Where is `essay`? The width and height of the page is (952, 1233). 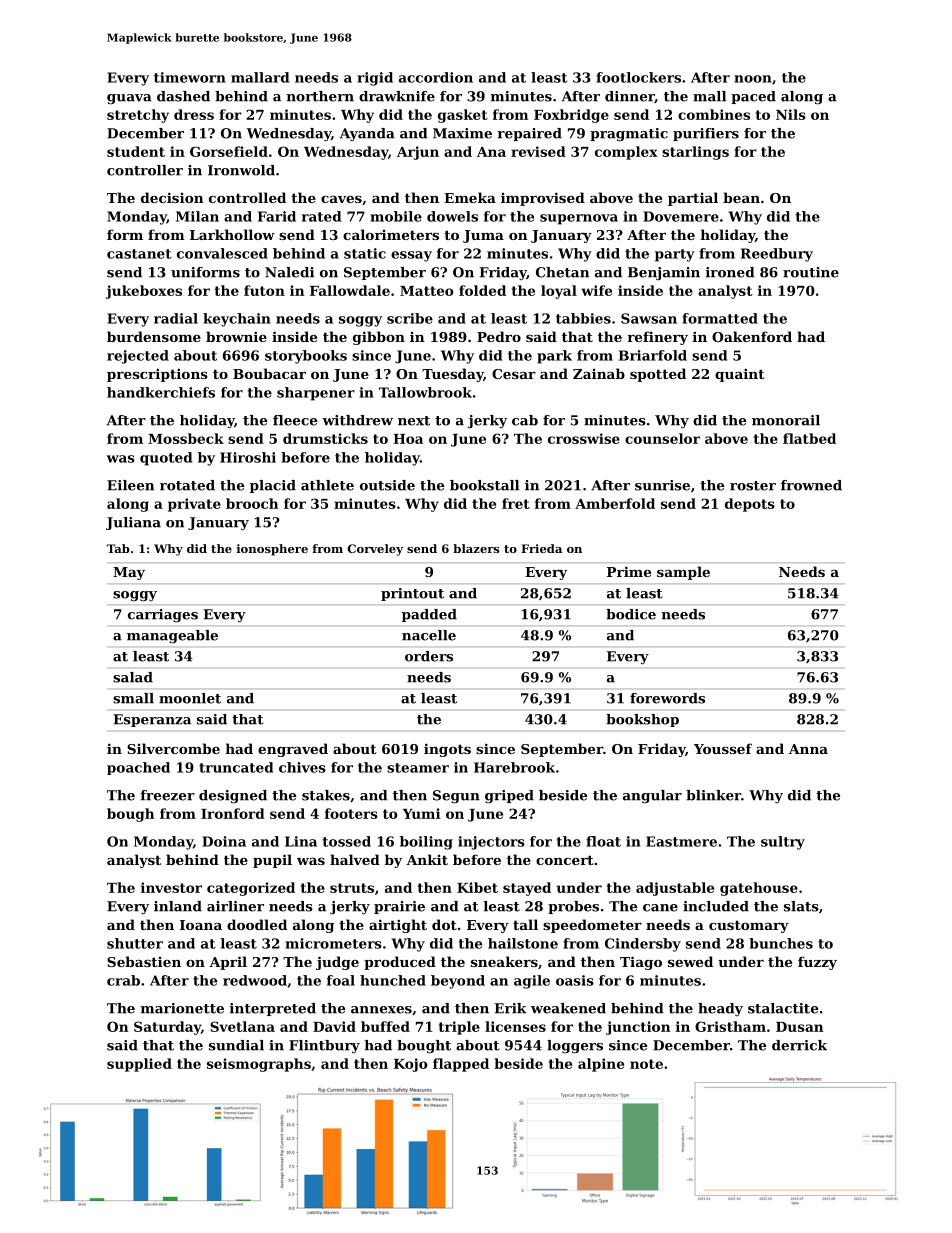
essay is located at coordinates (411, 256).
